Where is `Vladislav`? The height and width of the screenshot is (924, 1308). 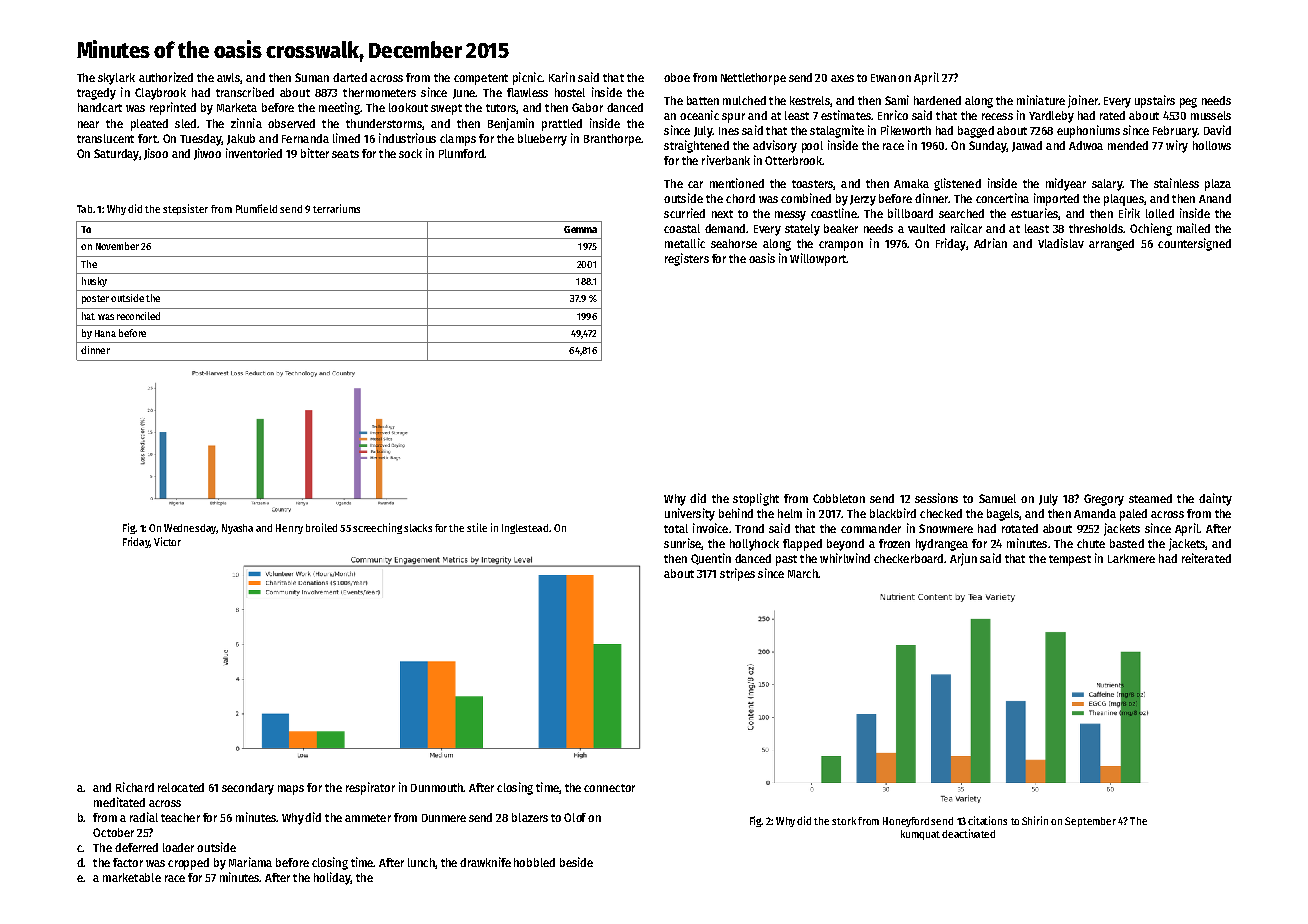 Vladislav is located at coordinates (1061, 243).
